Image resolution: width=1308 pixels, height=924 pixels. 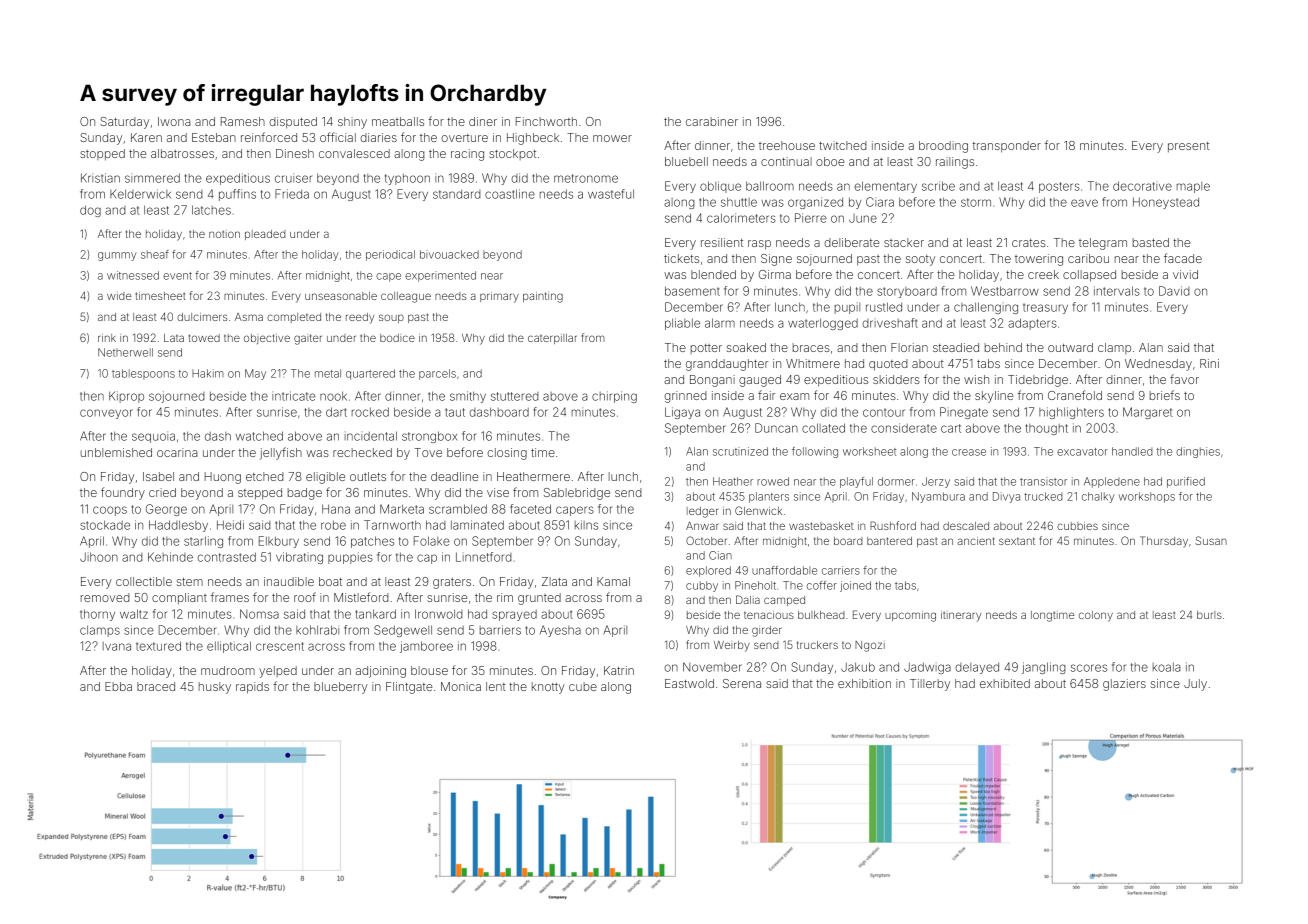 What do you see at coordinates (1047, 429) in the page?
I see `thought` at bounding box center [1047, 429].
